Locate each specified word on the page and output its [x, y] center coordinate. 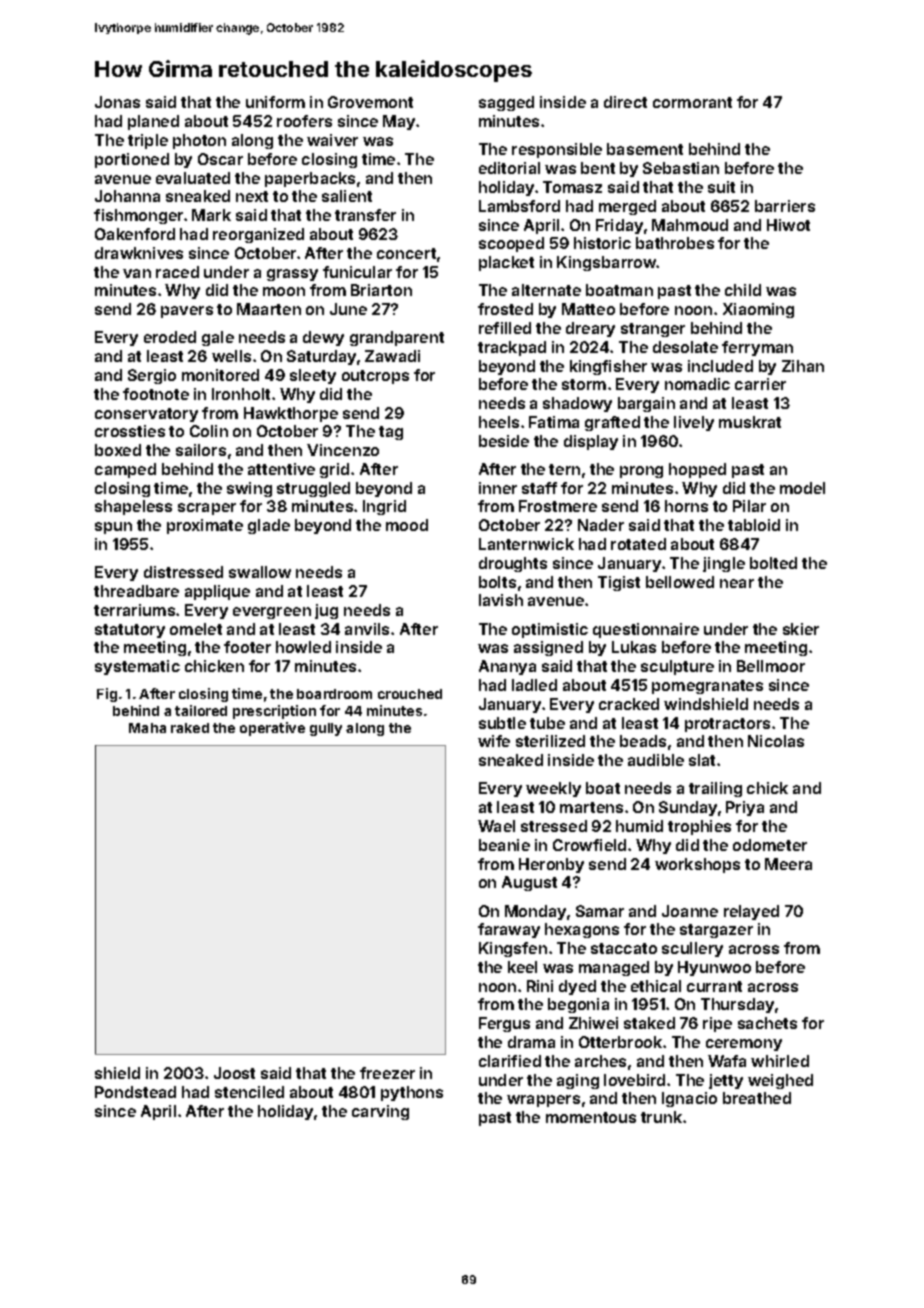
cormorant [692, 102]
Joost [234, 1073]
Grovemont [370, 102]
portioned [132, 160]
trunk [661, 1117]
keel [522, 967]
